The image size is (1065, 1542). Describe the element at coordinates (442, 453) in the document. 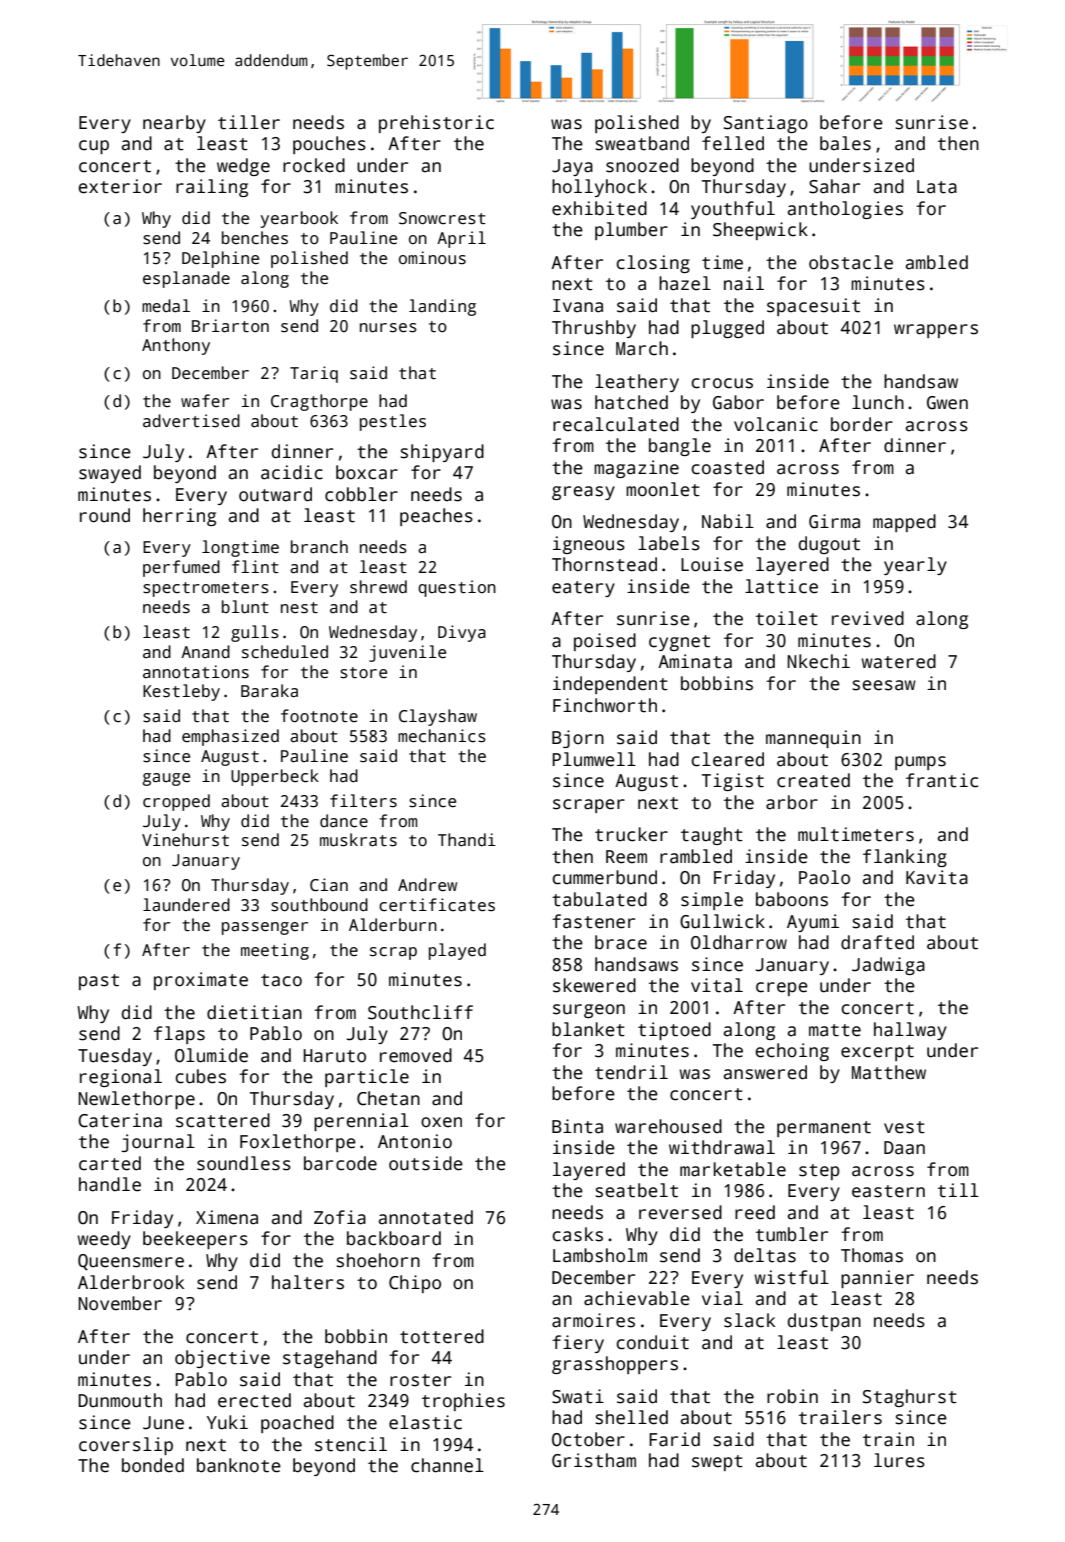

I see `shipyard` at that location.
